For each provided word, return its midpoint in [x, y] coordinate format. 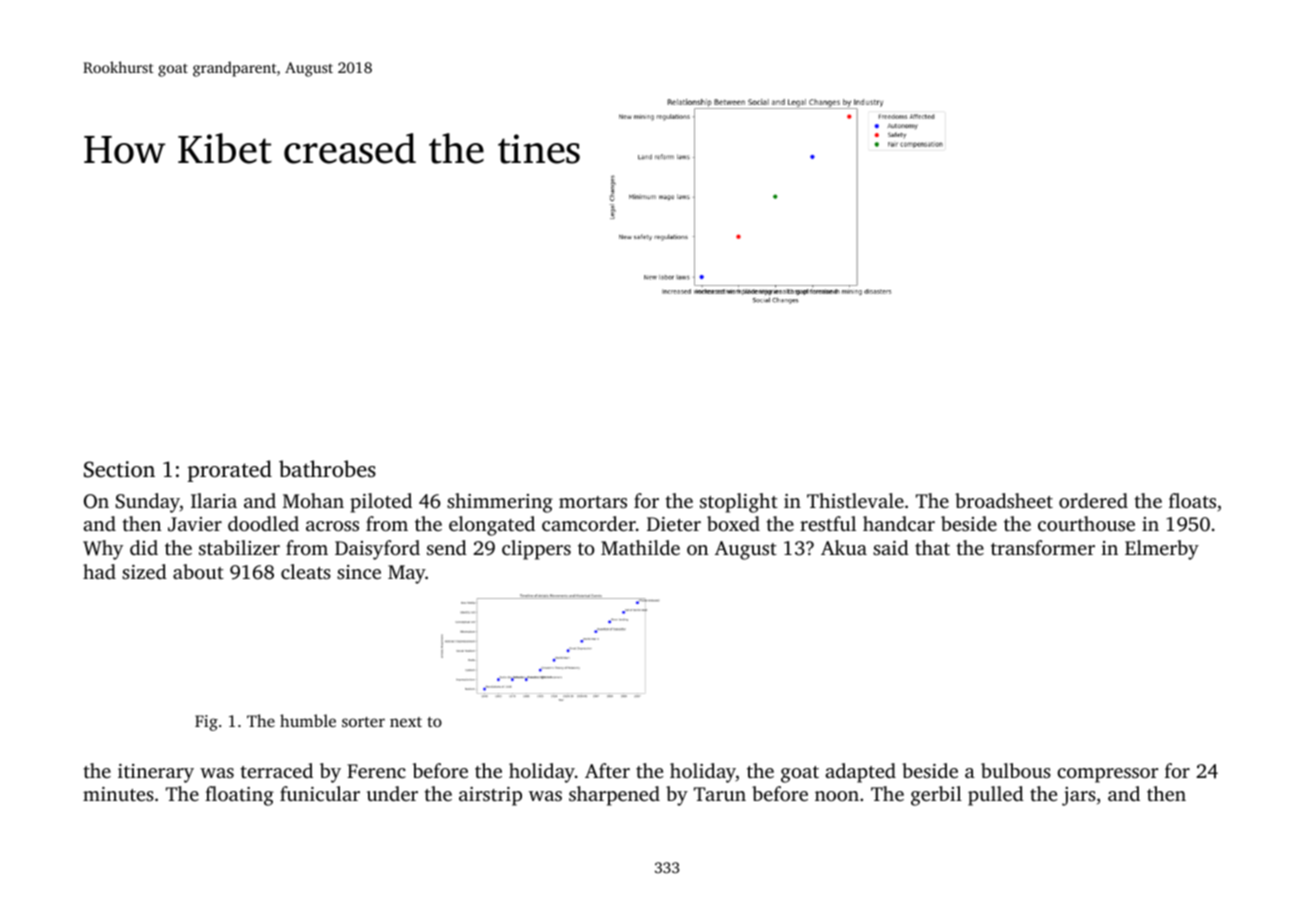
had [99, 571]
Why [103, 550]
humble [308, 720]
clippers [536, 550]
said [891, 547]
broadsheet [1004, 500]
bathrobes [327, 468]
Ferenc [376, 771]
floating [239, 796]
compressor [1107, 775]
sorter [363, 722]
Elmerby [1162, 550]
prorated [230, 471]
